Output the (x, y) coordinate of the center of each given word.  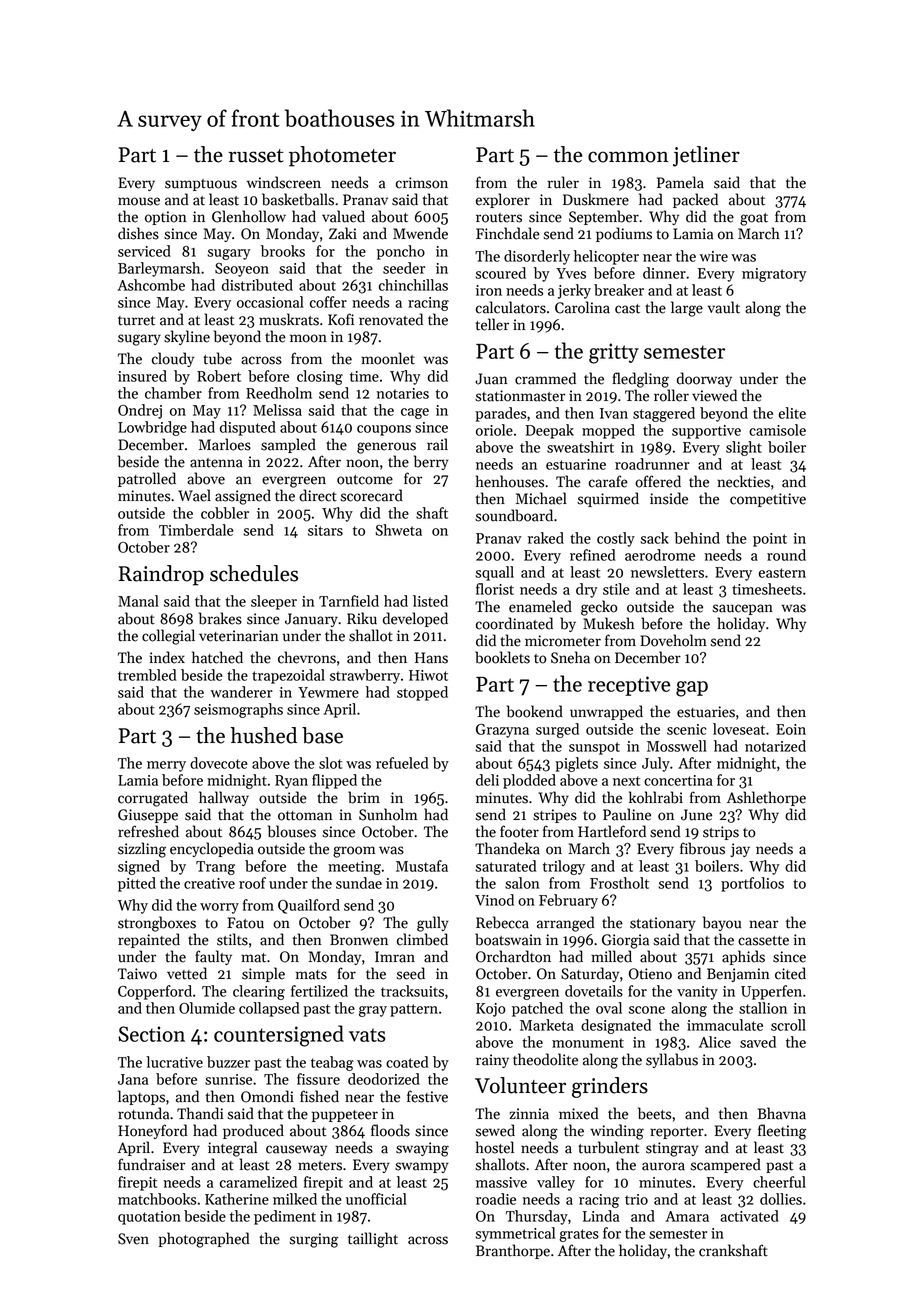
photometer (342, 156)
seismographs (238, 710)
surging (313, 1240)
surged (557, 730)
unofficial (376, 1199)
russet (256, 156)
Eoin (791, 729)
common (628, 157)
